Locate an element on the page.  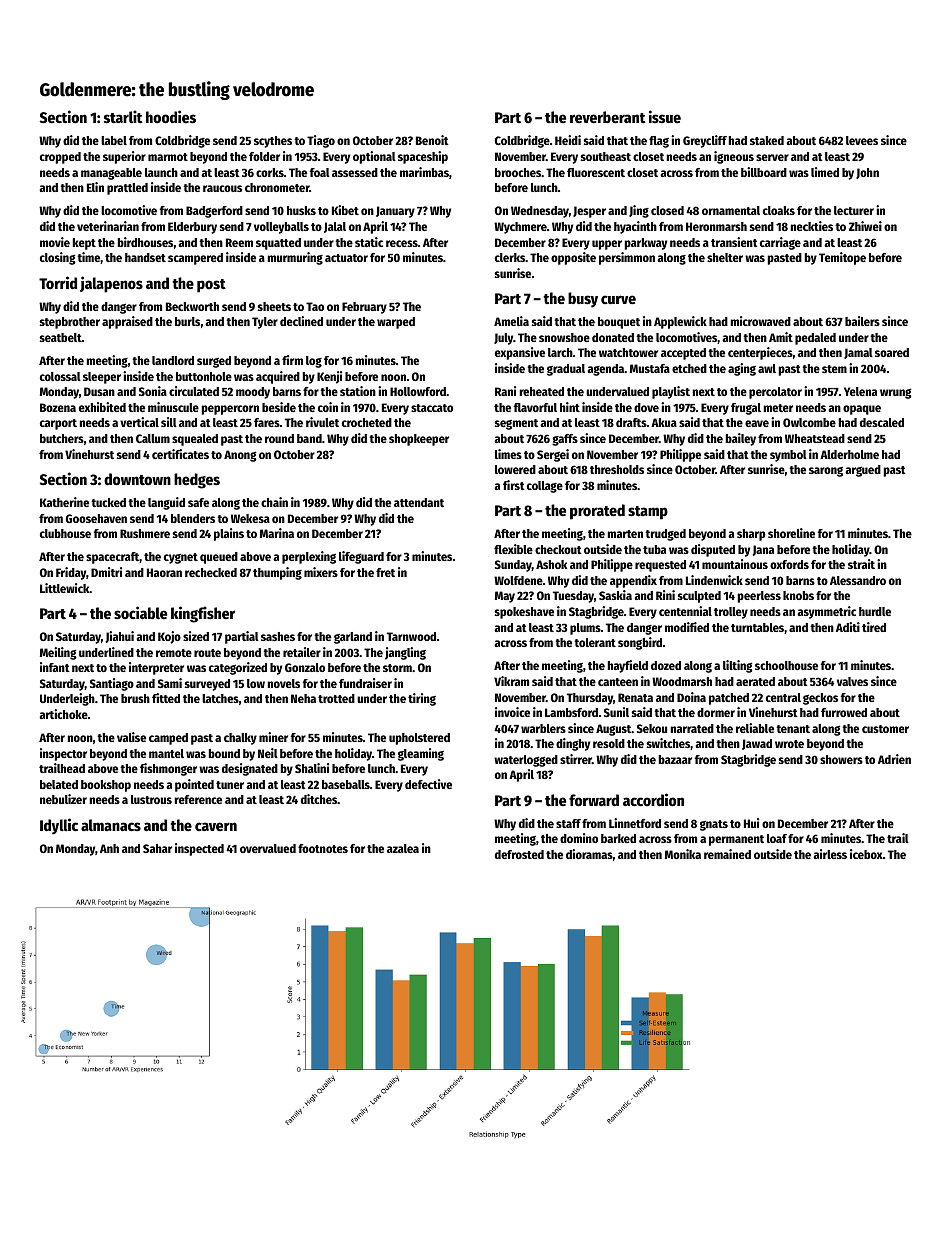
Benoit is located at coordinates (432, 140).
